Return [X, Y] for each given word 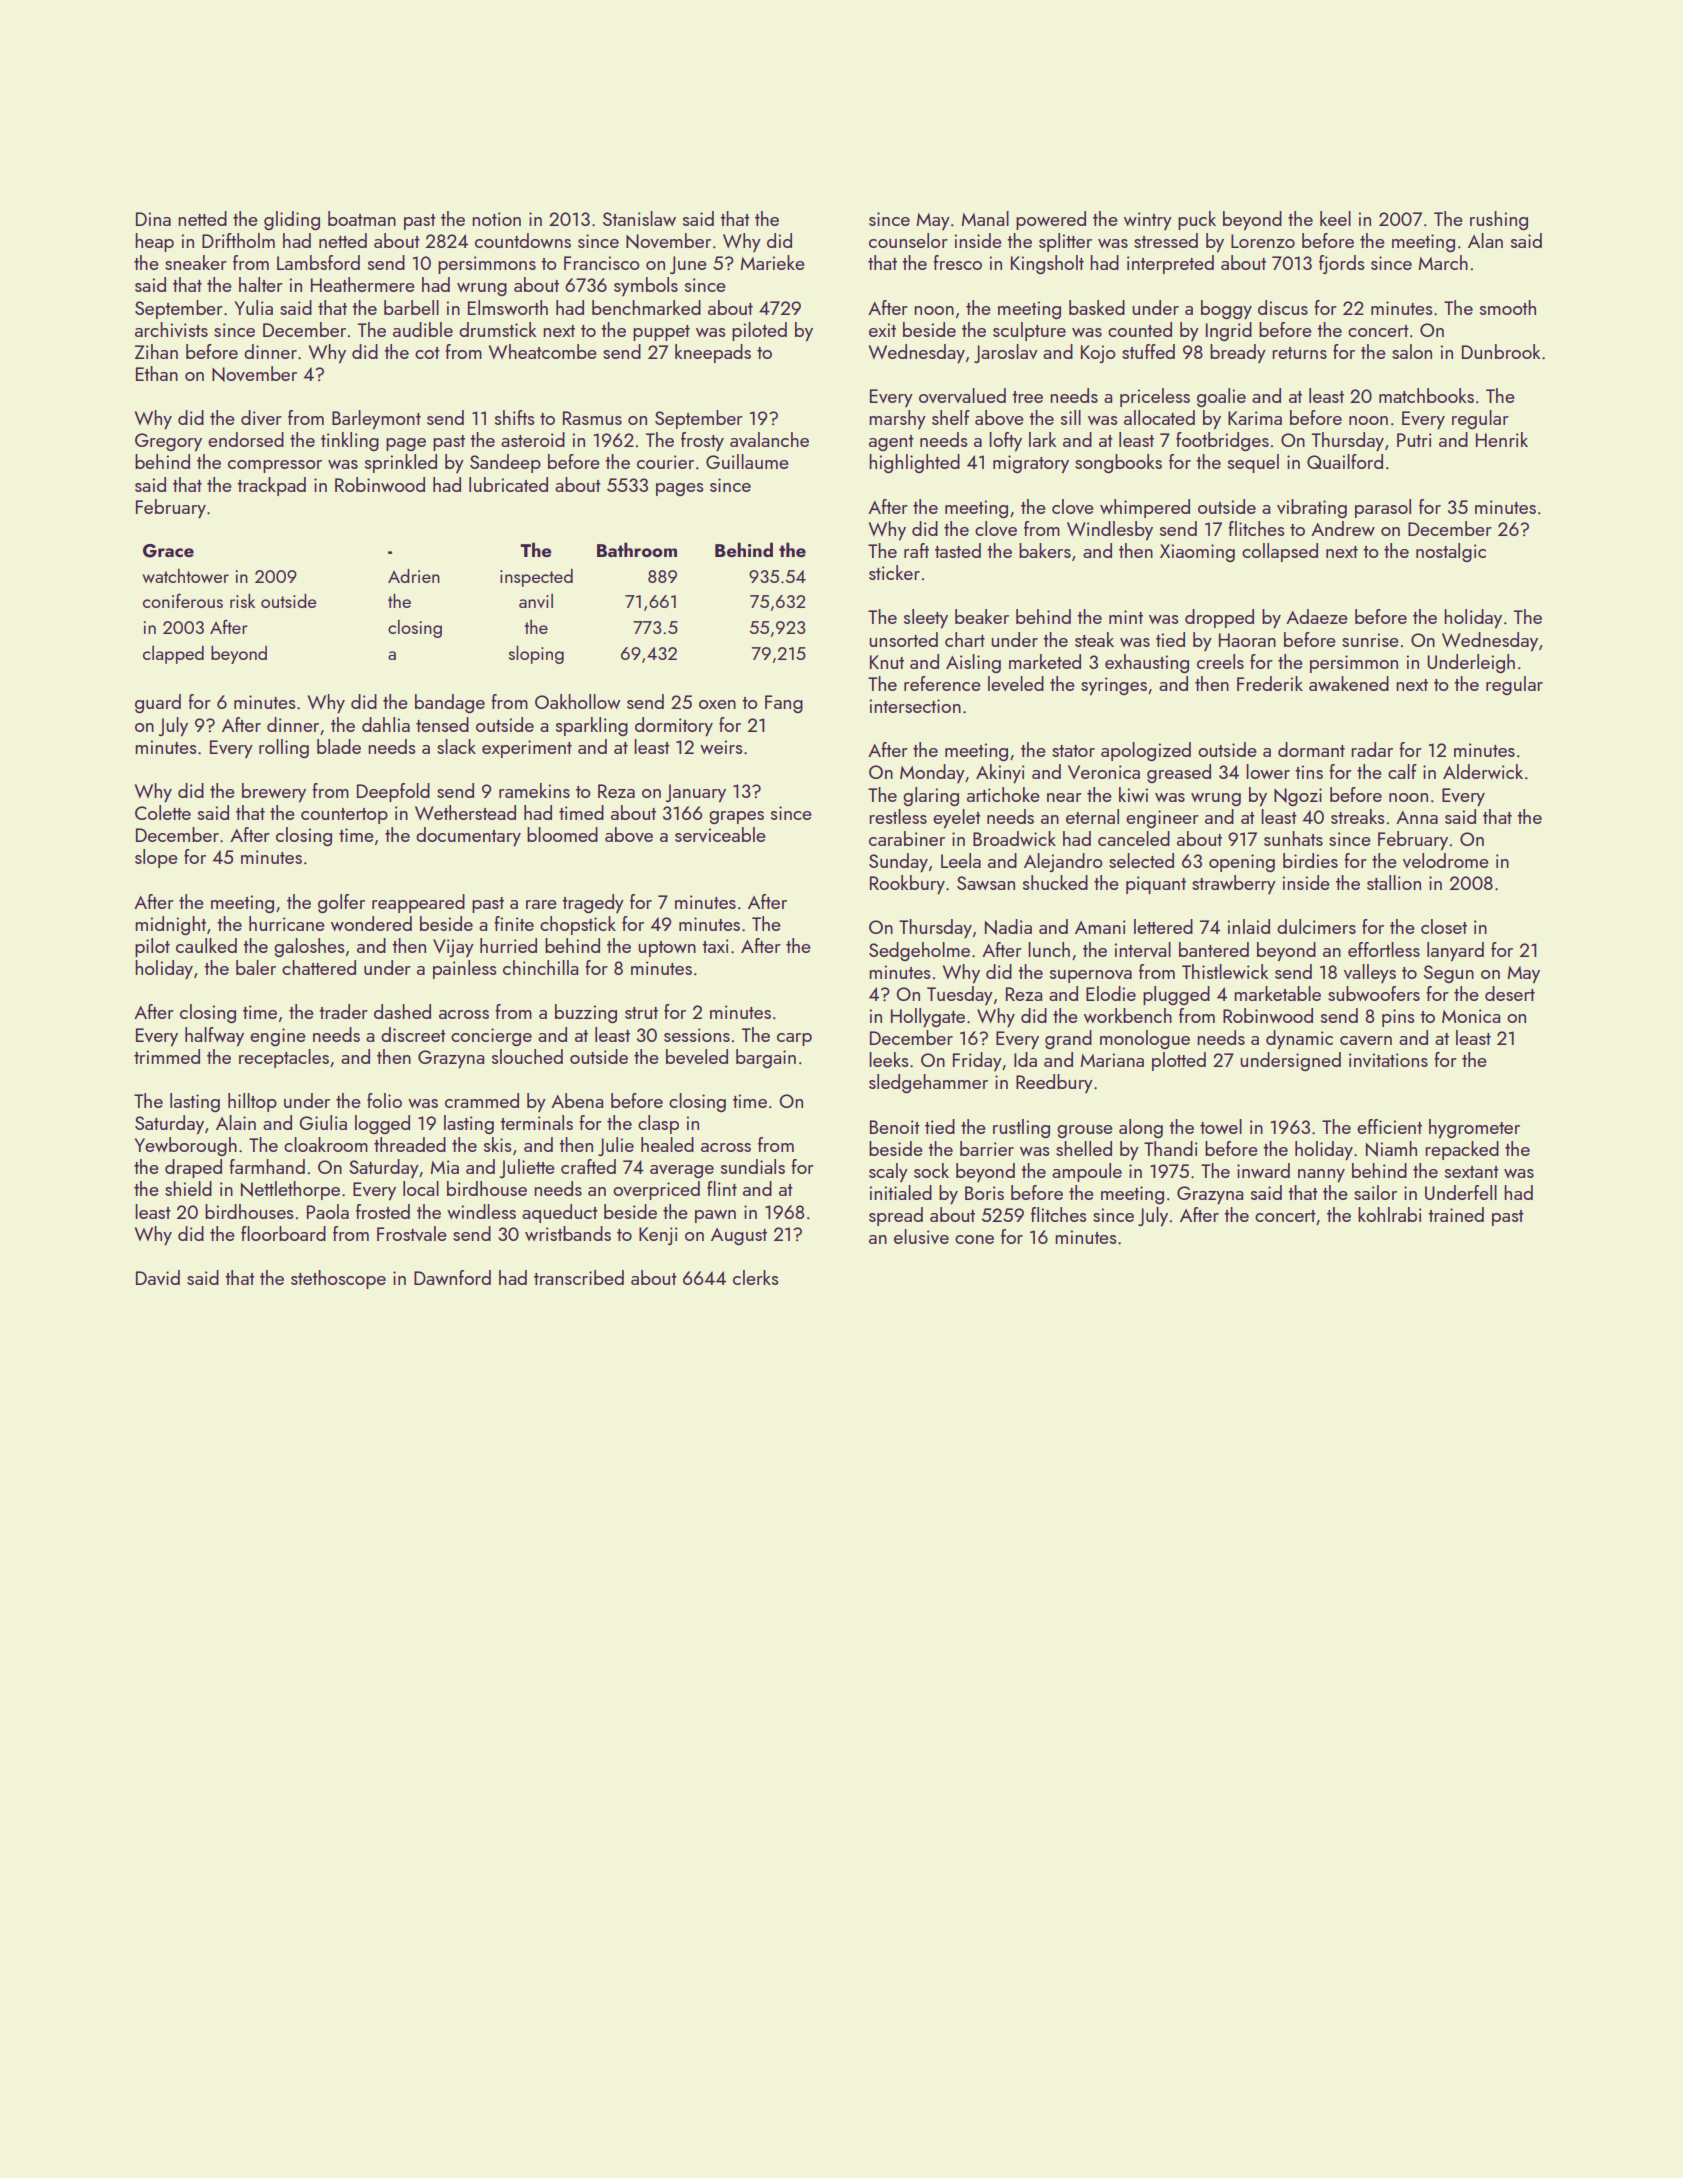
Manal [985, 218]
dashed [402, 1011]
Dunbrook [1501, 351]
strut [641, 1013]
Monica [1471, 1016]
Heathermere [363, 284]
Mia [445, 1167]
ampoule [1087, 1172]
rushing [1499, 220]
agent [891, 443]
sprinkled [401, 463]
